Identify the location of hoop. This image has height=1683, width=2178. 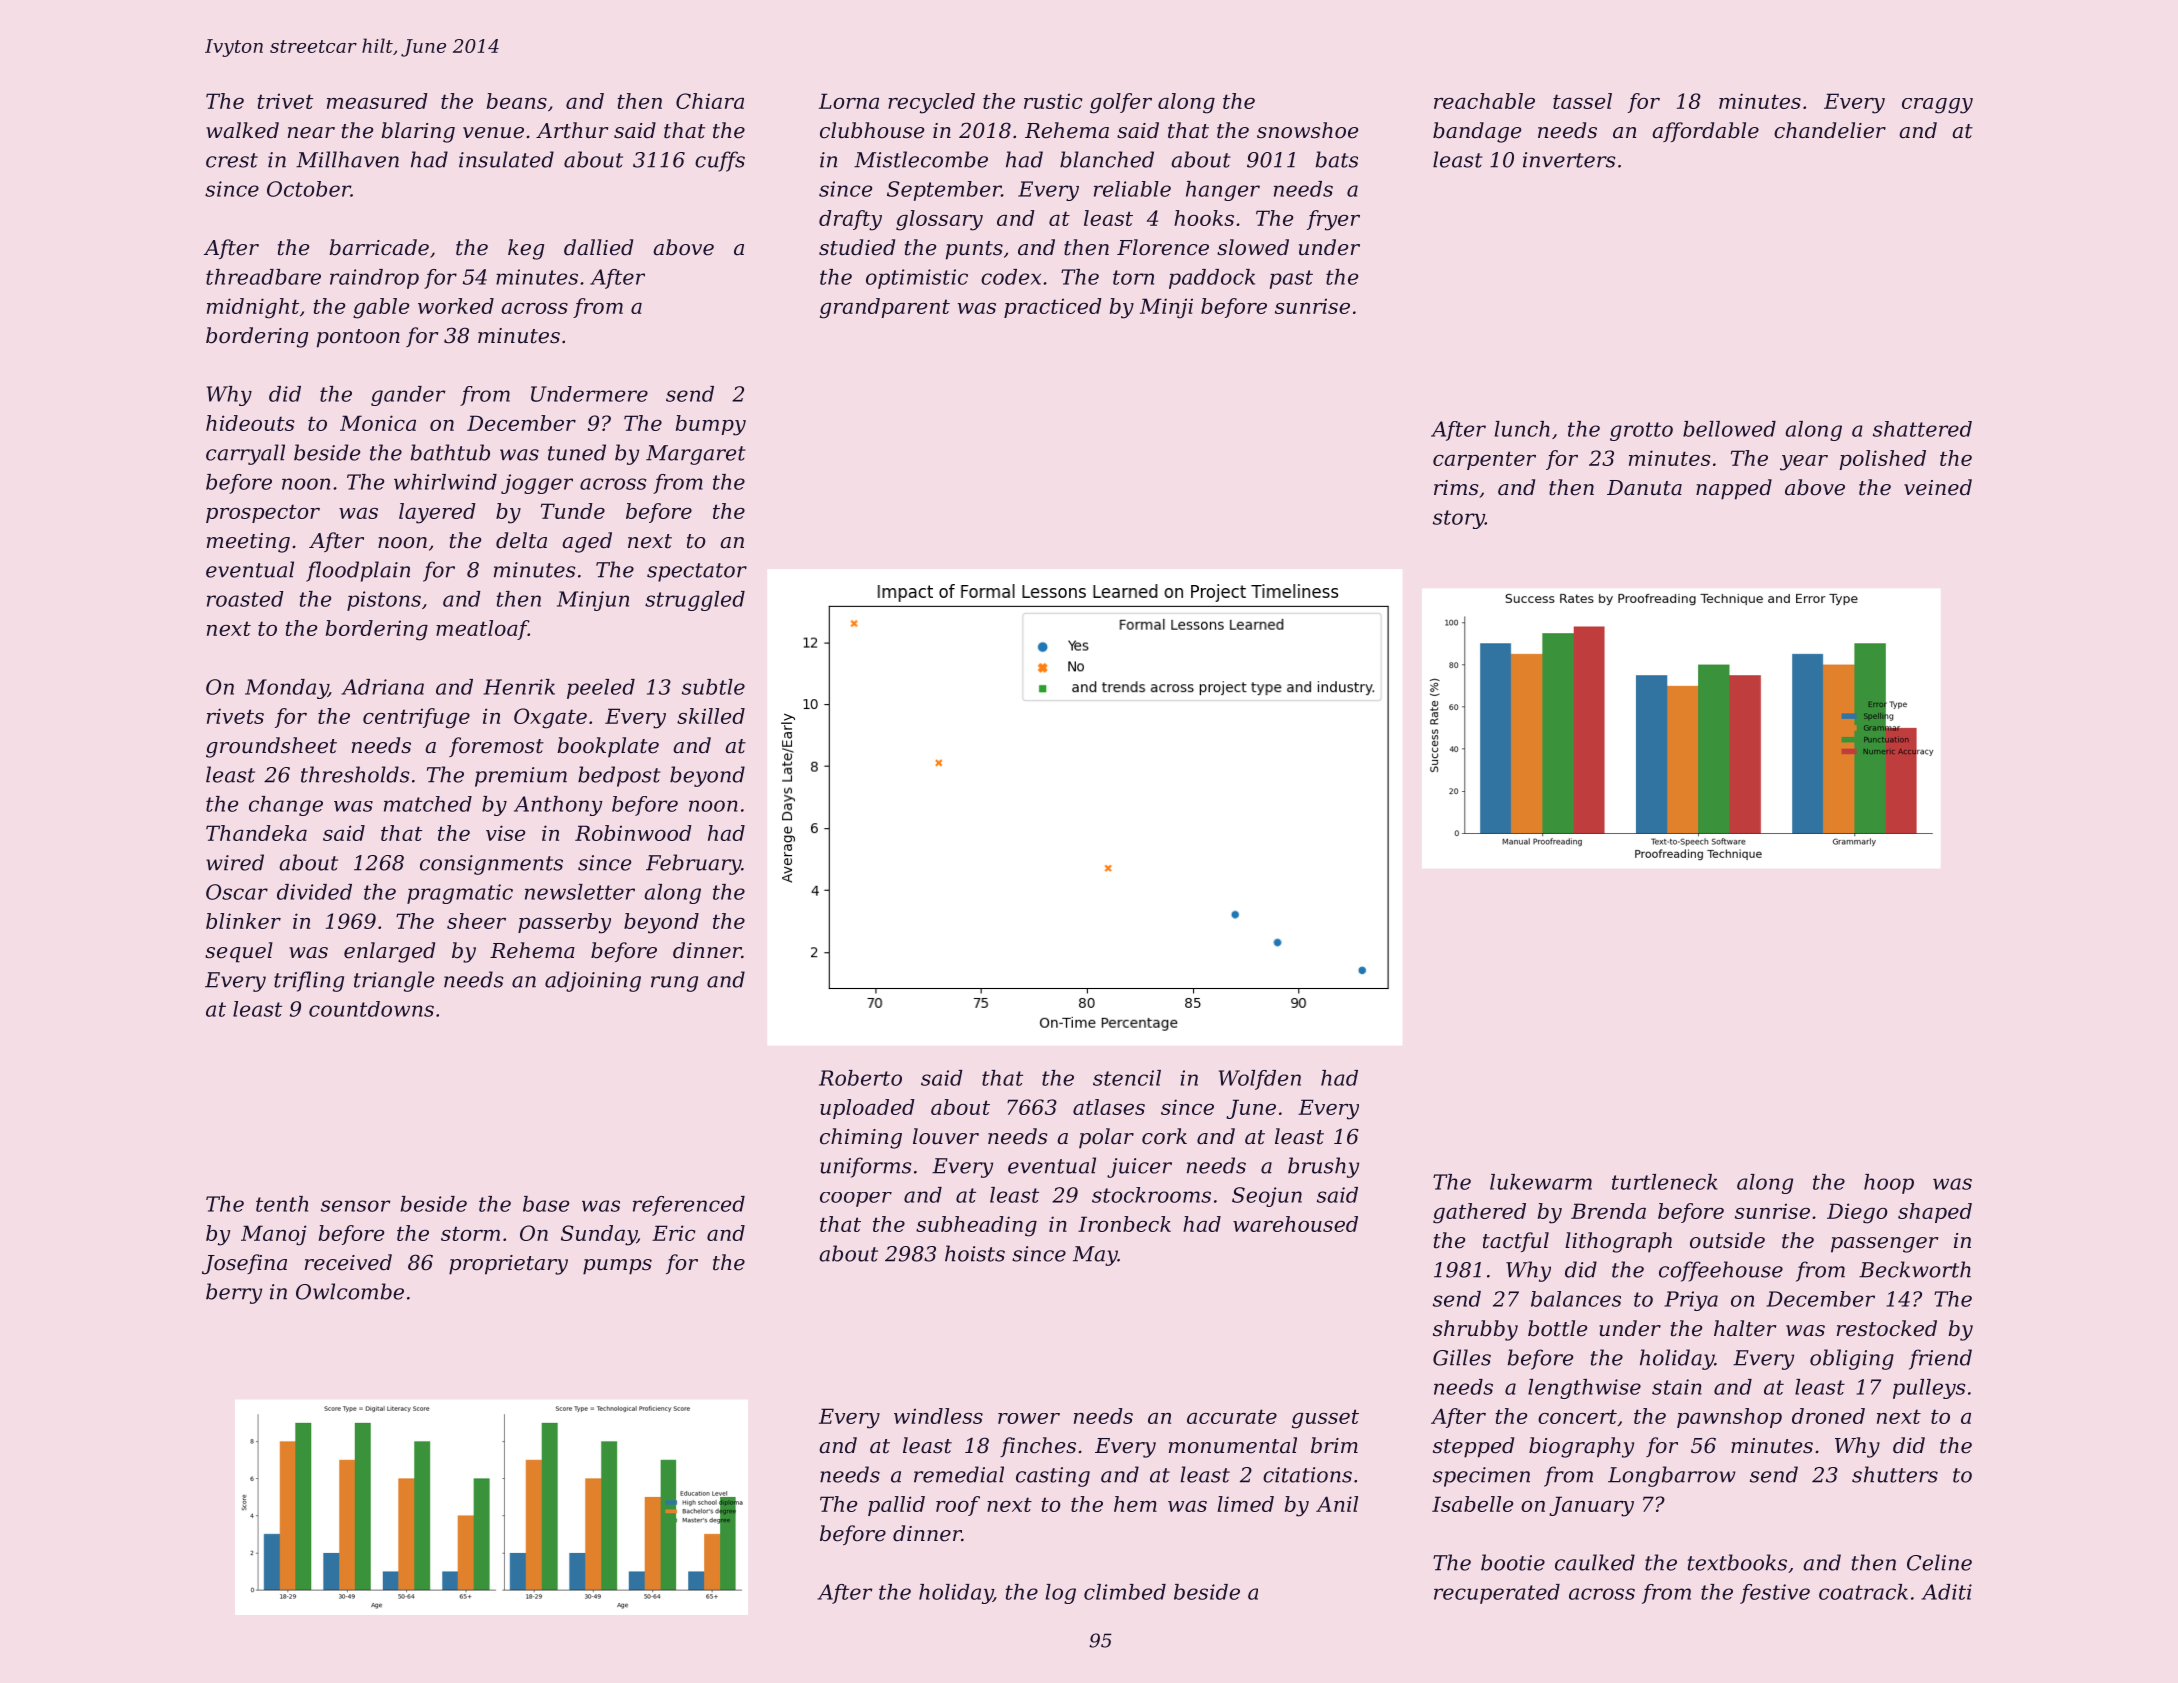
(1889, 1184).
